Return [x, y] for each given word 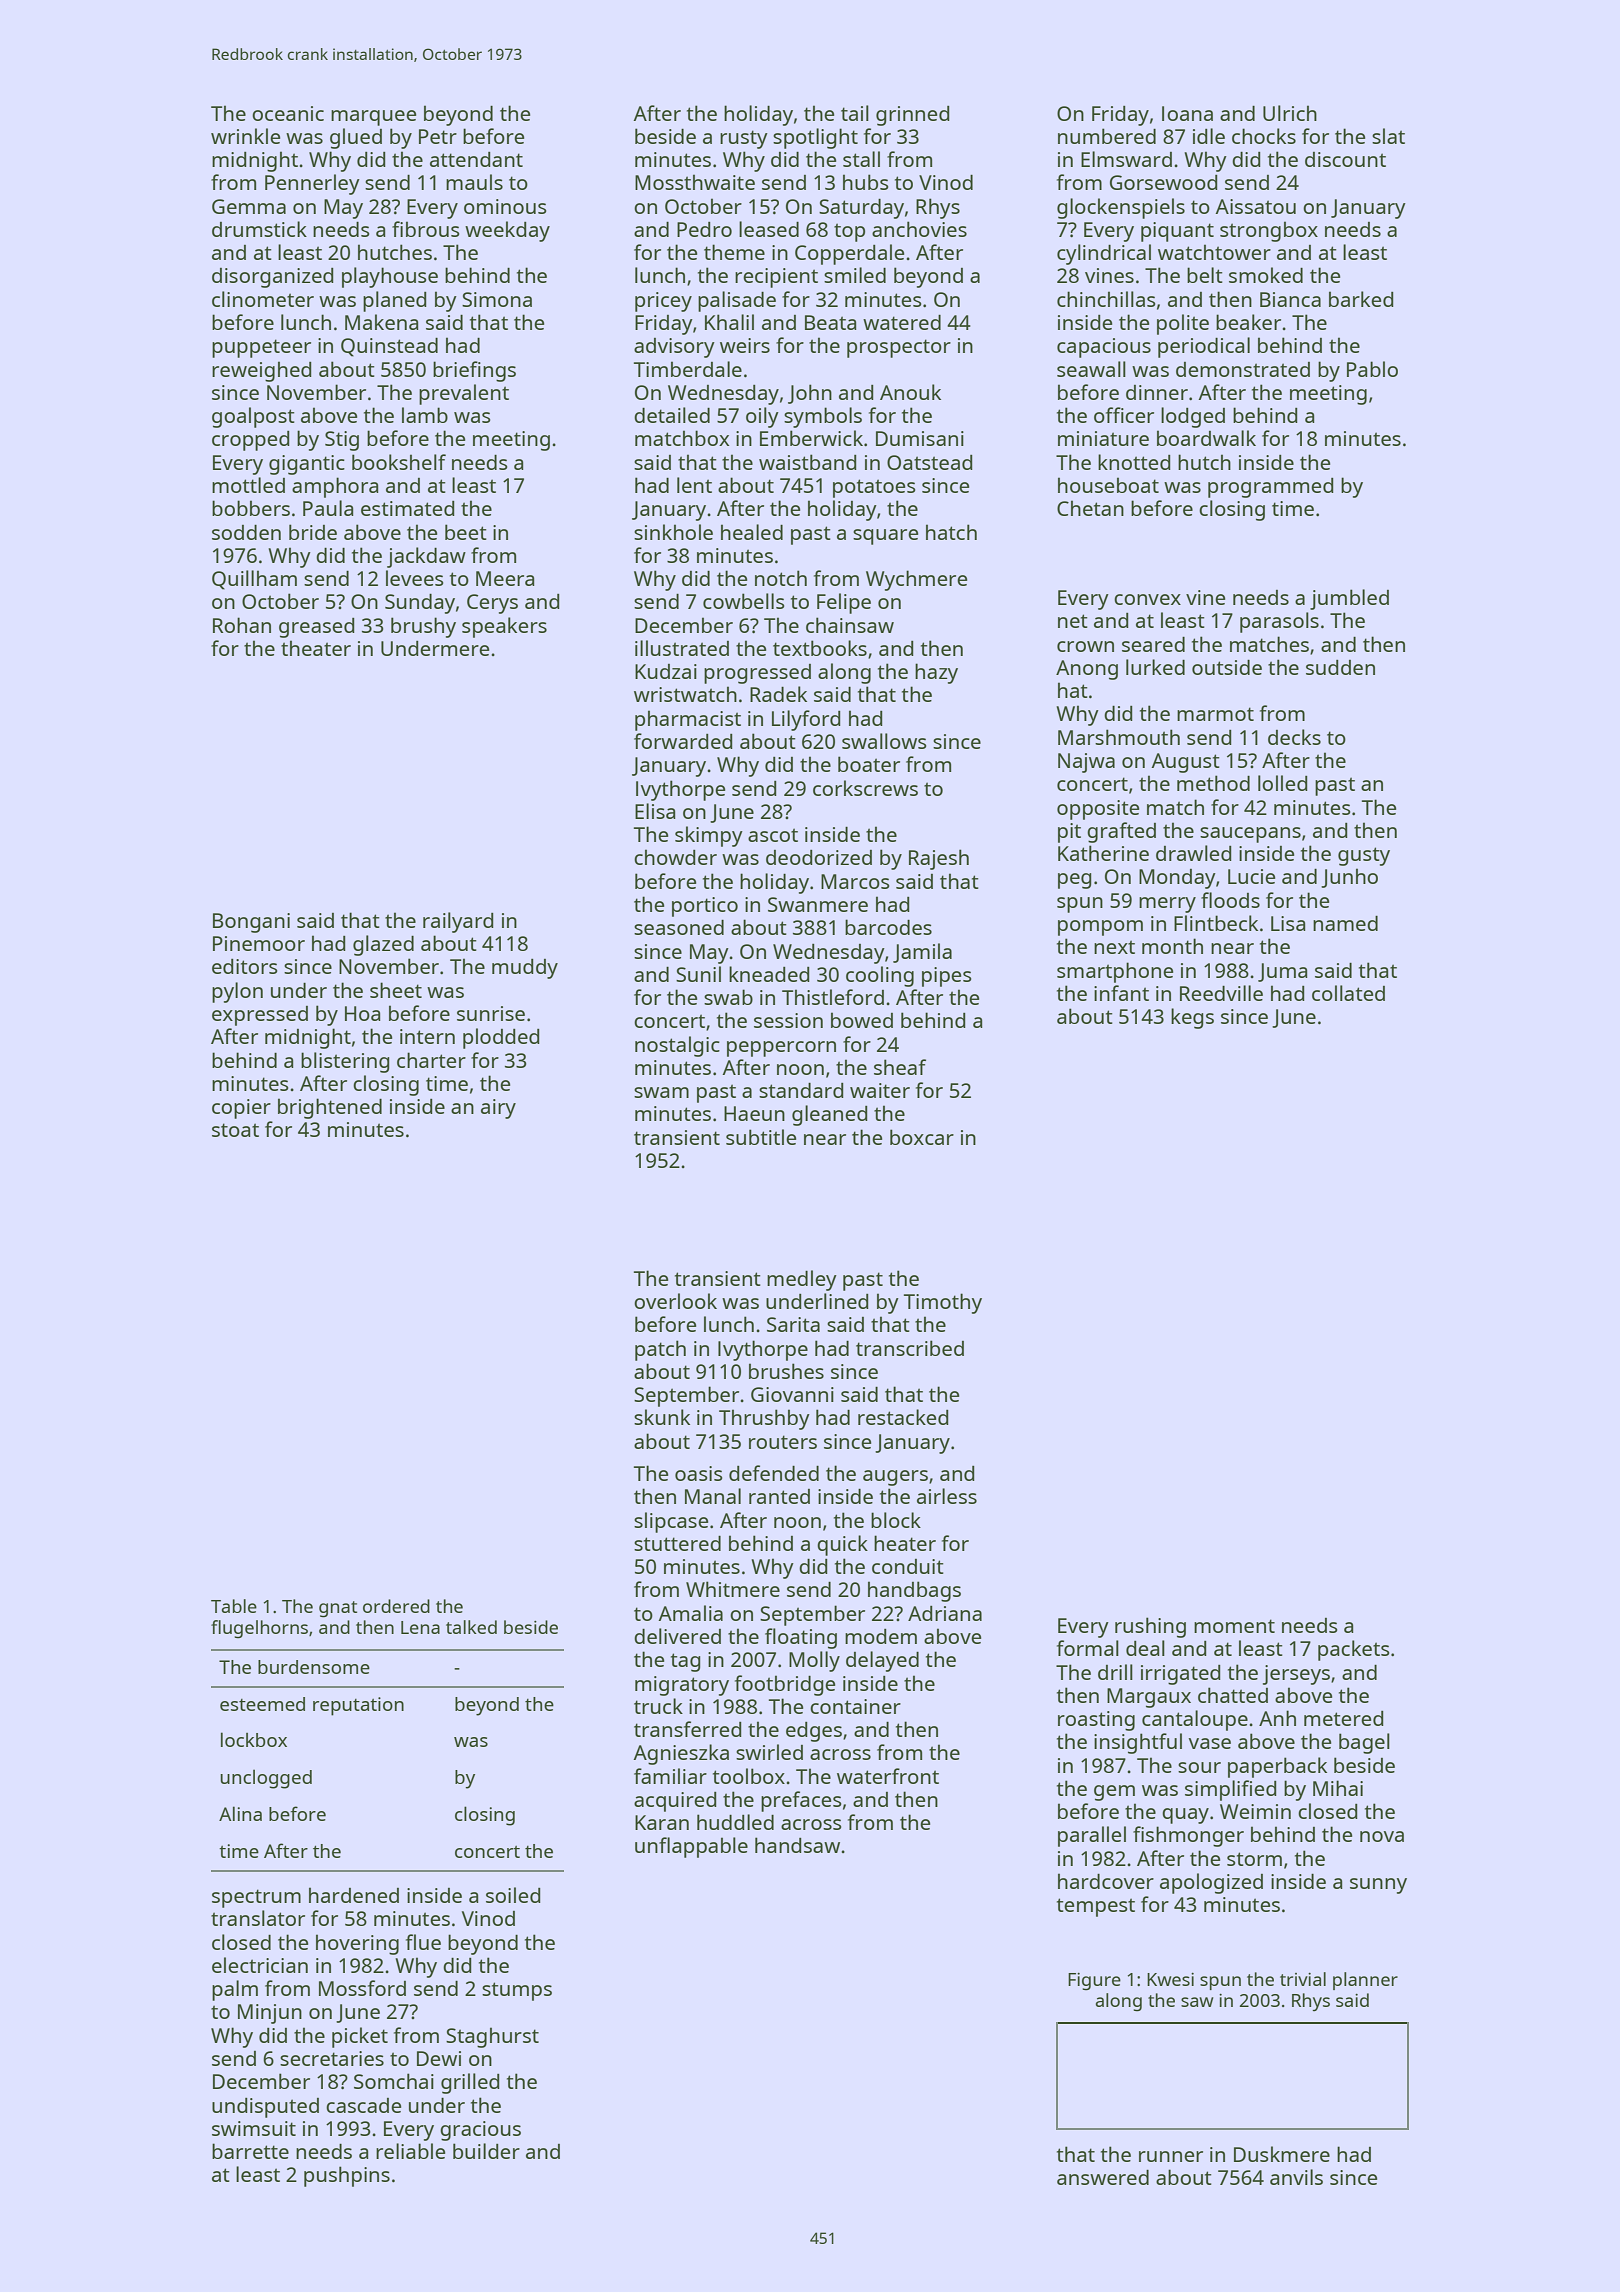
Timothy [943, 1303]
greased [317, 628]
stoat [235, 1130]
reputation [358, 1706]
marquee [373, 118]
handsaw [797, 1845]
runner [1171, 2156]
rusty [744, 139]
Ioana [1187, 113]
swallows [884, 741]
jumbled [1349, 599]
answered [1103, 2177]
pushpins [347, 2176]
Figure [1094, 1982]
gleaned [830, 1115]
